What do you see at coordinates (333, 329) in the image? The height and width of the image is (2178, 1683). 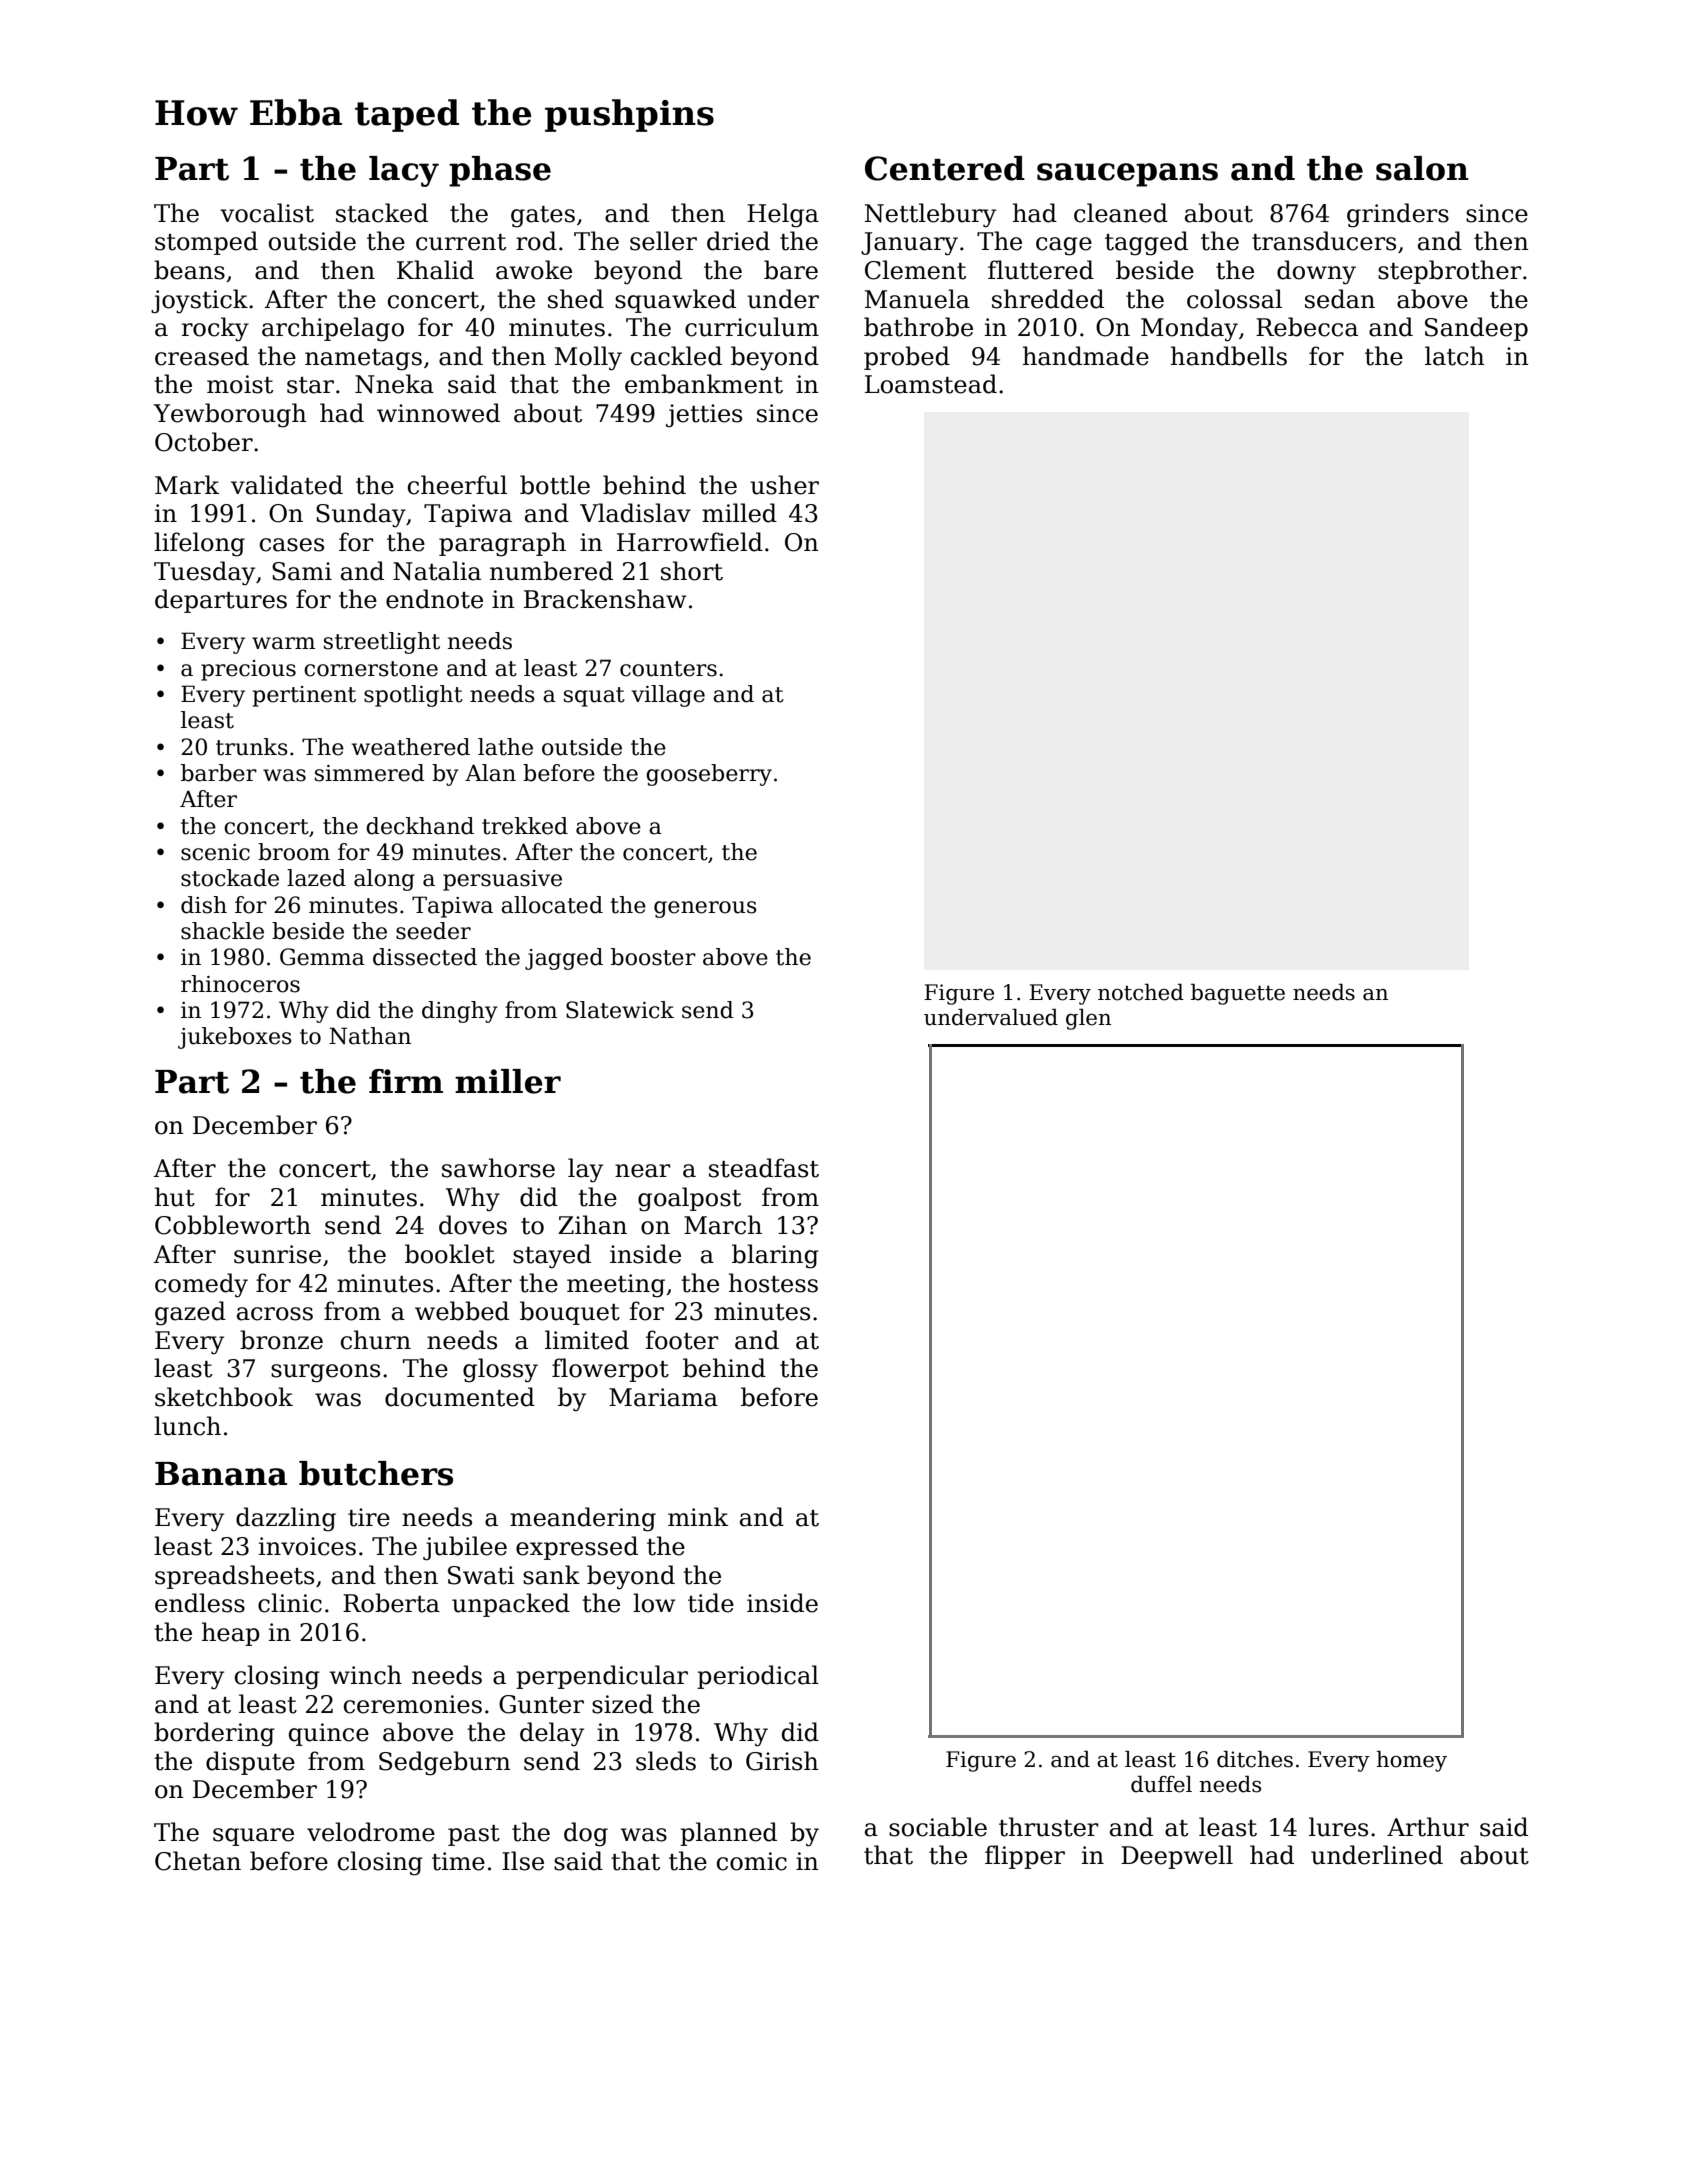 I see `archipelago` at bounding box center [333, 329].
